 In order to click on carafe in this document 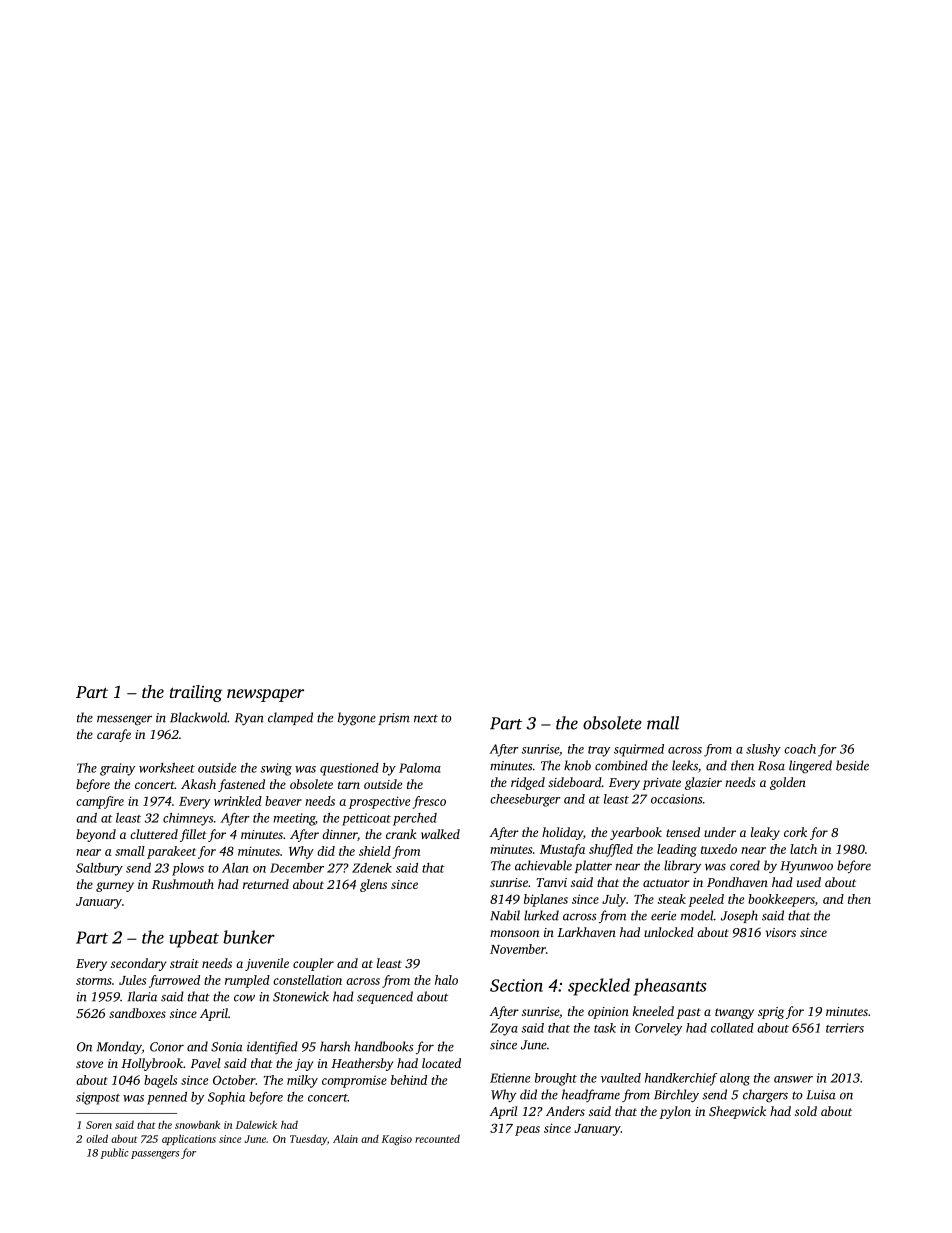, I will do `click(114, 735)`.
